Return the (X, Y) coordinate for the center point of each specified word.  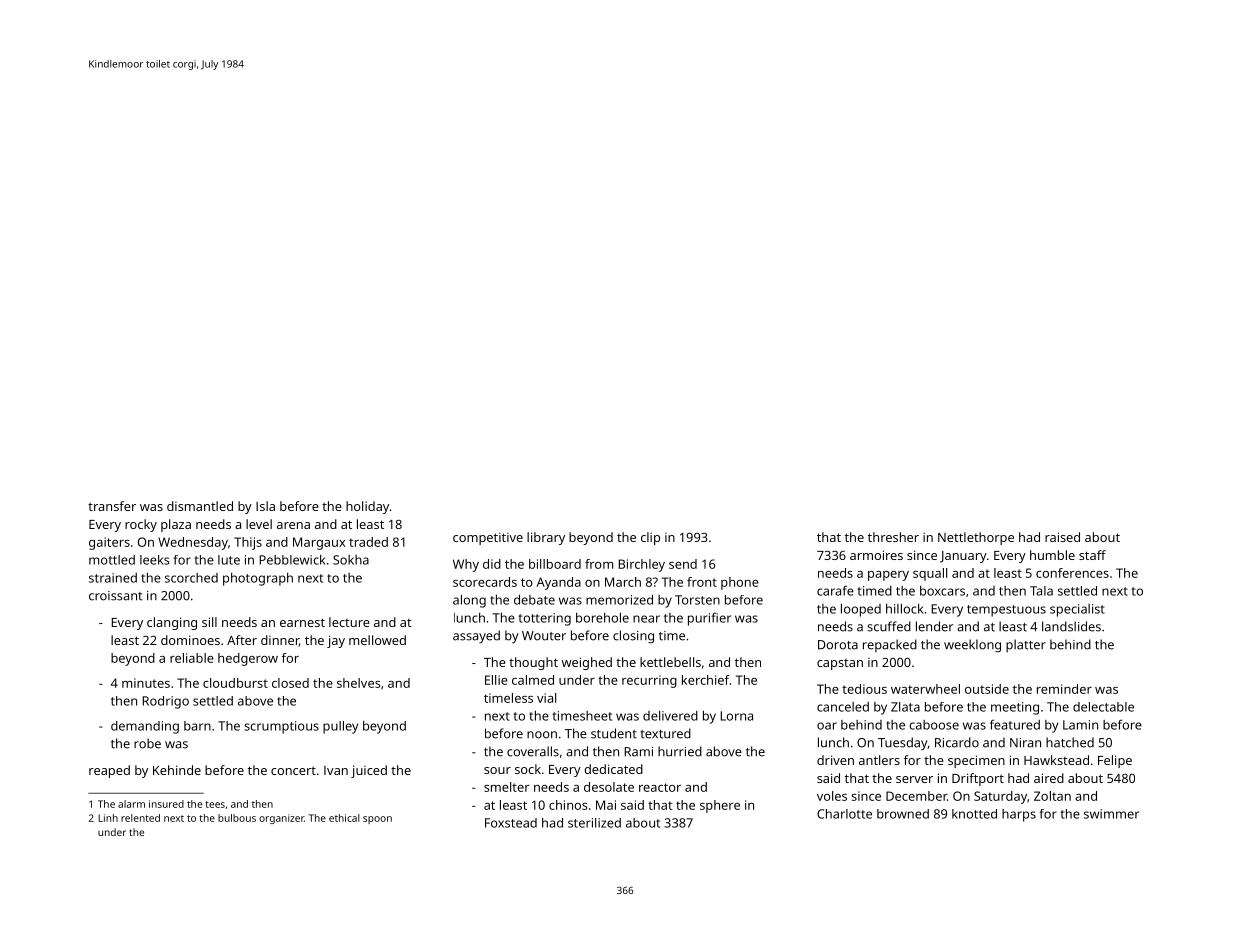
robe (147, 743)
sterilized (594, 823)
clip (650, 538)
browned (903, 814)
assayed (476, 637)
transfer (112, 506)
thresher (893, 537)
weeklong (972, 646)
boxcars (942, 591)
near (646, 619)
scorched (191, 578)
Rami (638, 752)
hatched (1070, 742)
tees (215, 804)
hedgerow (248, 659)
